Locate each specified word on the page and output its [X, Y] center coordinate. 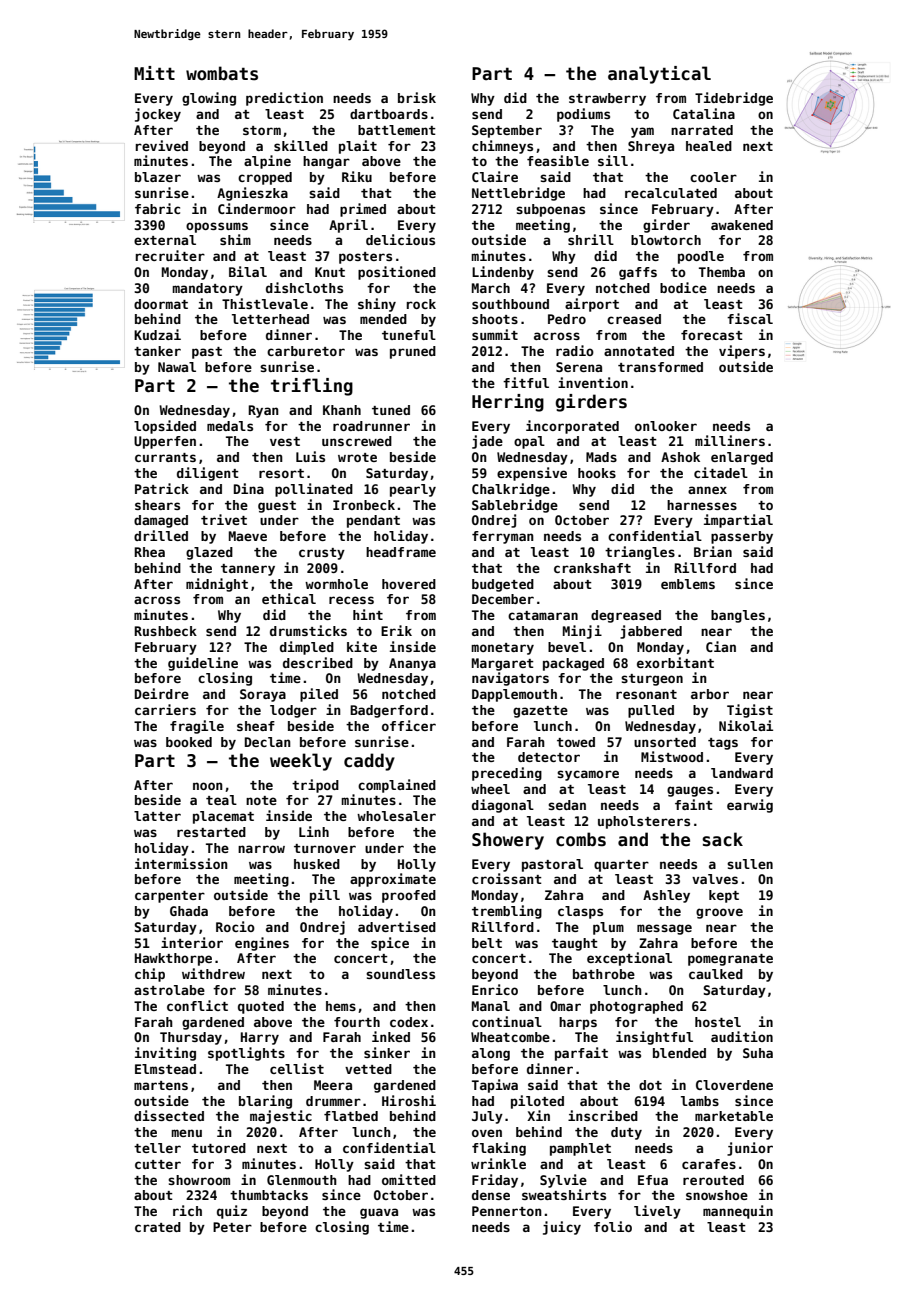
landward [742, 773]
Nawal [177, 367]
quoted [261, 1007]
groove [719, 913]
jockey [158, 115]
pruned [413, 352]
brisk [417, 97]
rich [187, 1210]
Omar [565, 1006]
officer [409, 725]
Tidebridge [734, 99]
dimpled [307, 648]
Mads [601, 457]
